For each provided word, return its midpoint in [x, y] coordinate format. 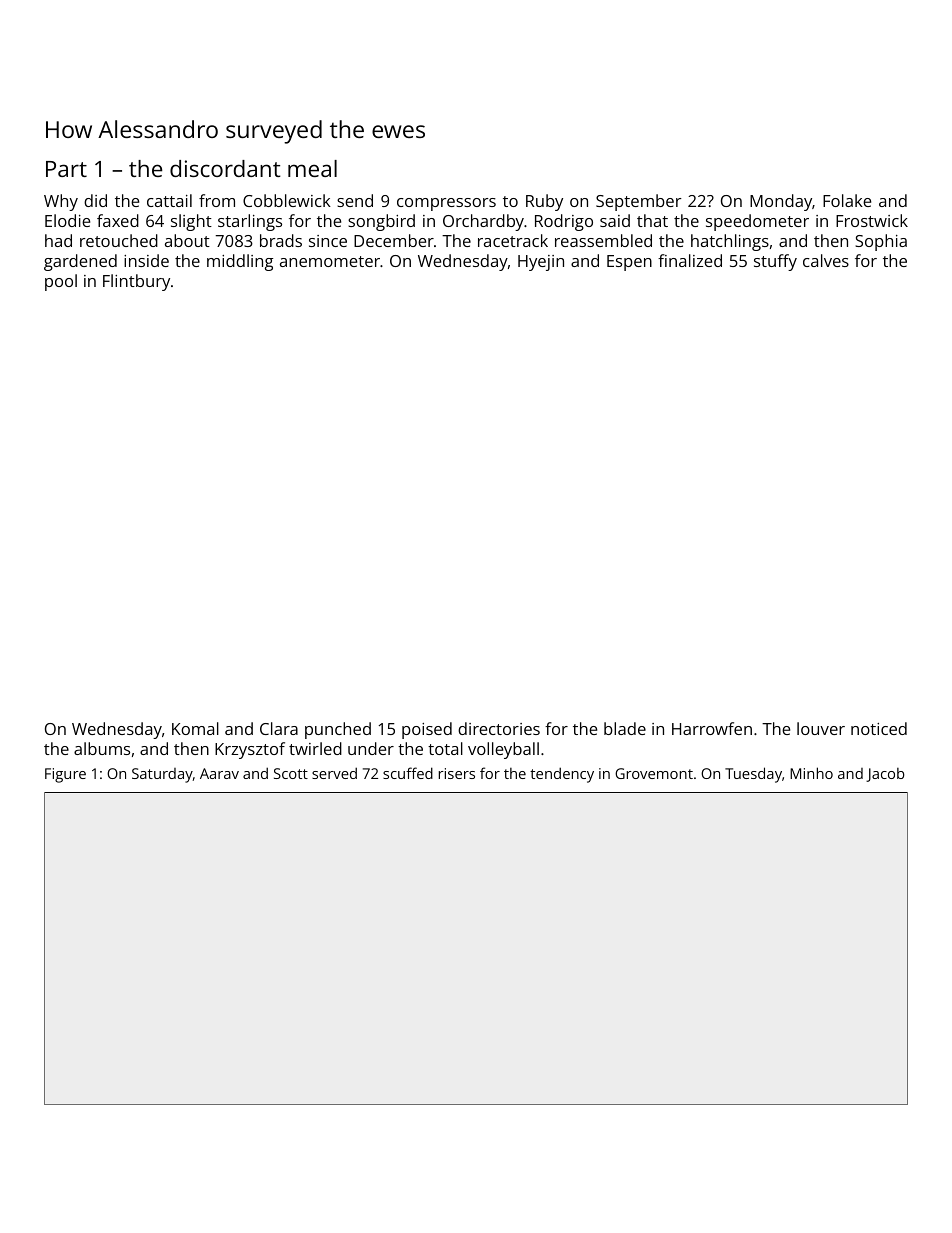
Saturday [162, 775]
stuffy [775, 262]
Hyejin [541, 263]
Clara [279, 728]
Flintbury [136, 282]
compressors [446, 204]
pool [61, 282]
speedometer [757, 222]
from [217, 200]
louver [821, 728]
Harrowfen [712, 728]
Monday [781, 202]
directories [499, 728]
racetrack [513, 240]
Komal [195, 728]
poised [427, 730]
